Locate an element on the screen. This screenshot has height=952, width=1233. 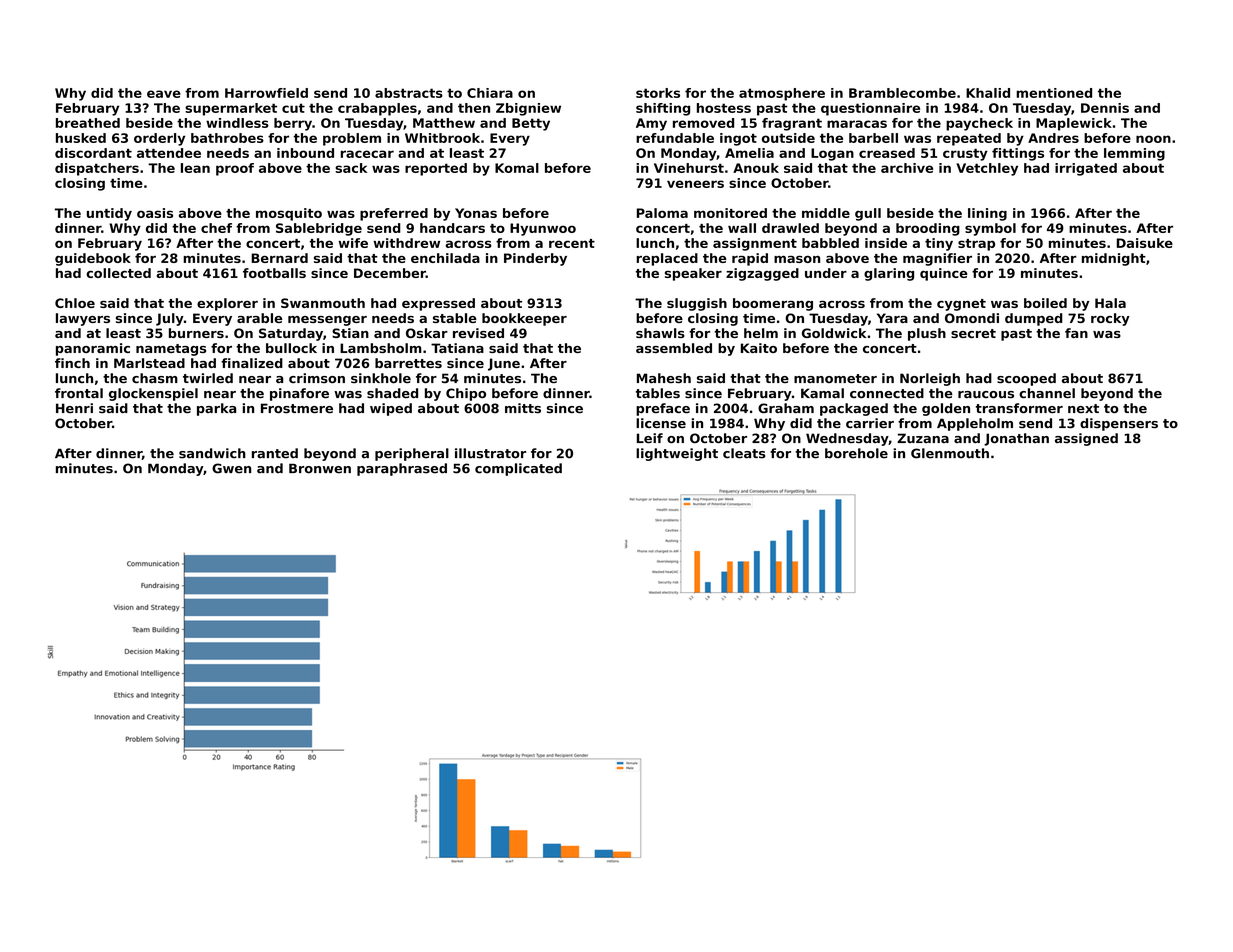
scooped is located at coordinates (1026, 379).
